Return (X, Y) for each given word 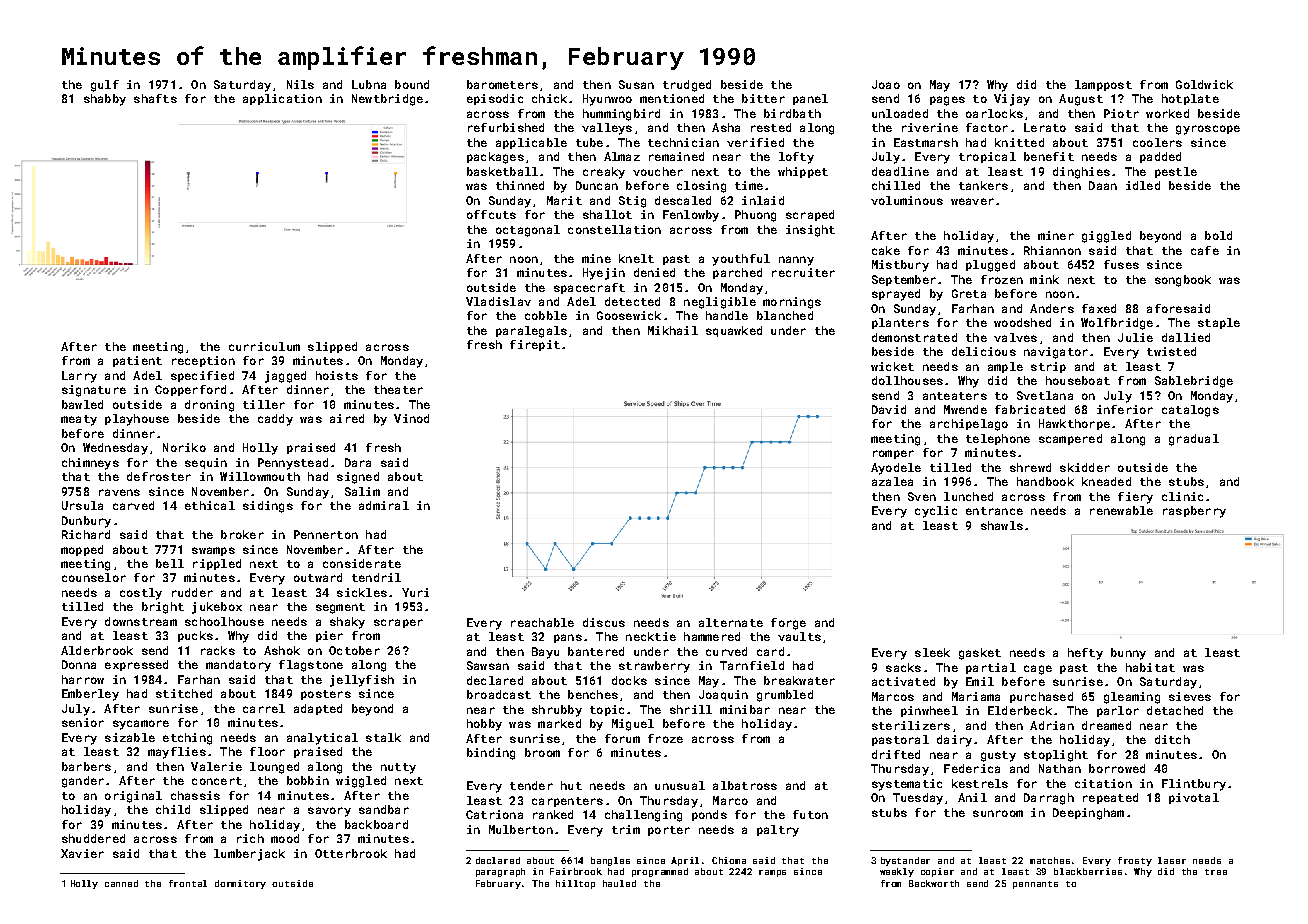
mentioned (672, 98)
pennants (1035, 885)
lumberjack (249, 855)
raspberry (1194, 512)
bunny (1128, 654)
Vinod (411, 418)
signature (94, 391)
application (282, 99)
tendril (376, 577)
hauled (619, 883)
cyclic (936, 512)
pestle (1176, 172)
